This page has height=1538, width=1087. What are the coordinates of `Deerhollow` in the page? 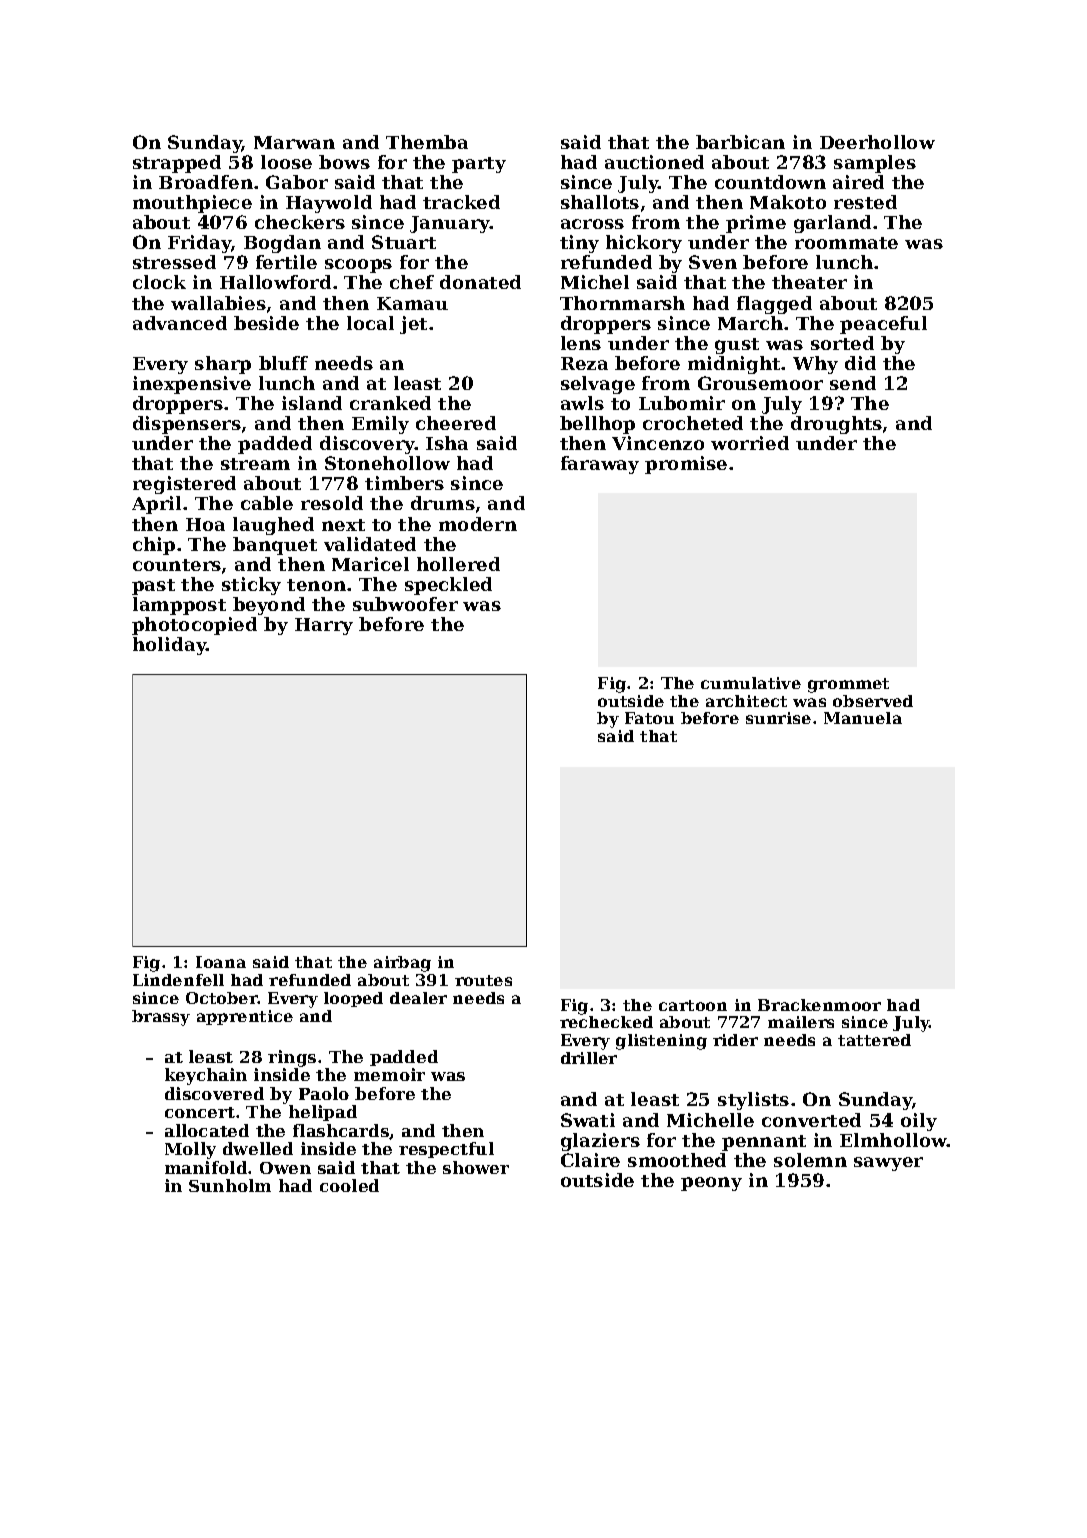 It's located at (877, 142).
